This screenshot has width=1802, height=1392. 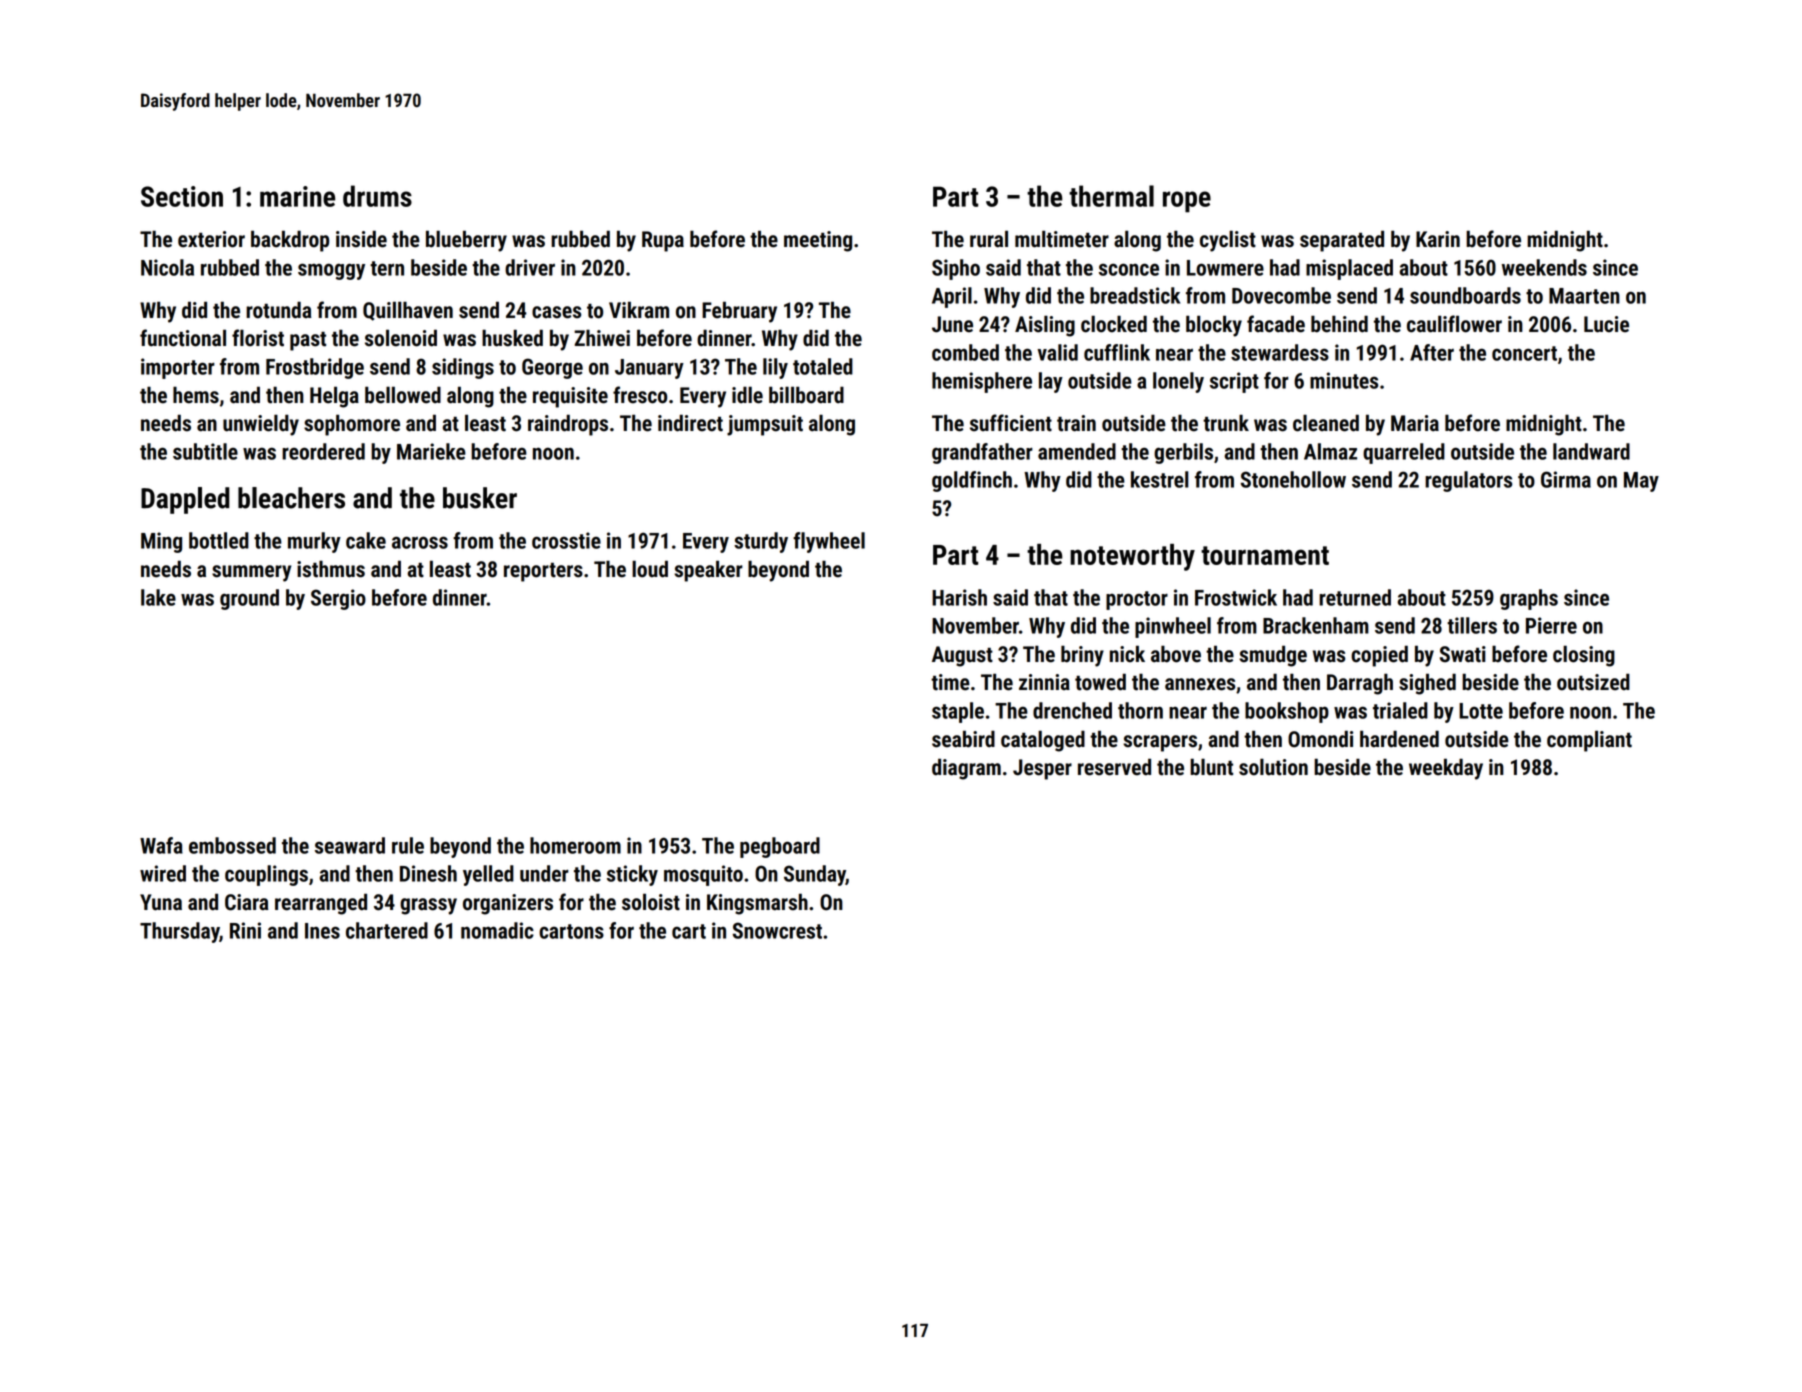 I want to click on noteworthy, so click(x=1132, y=557).
